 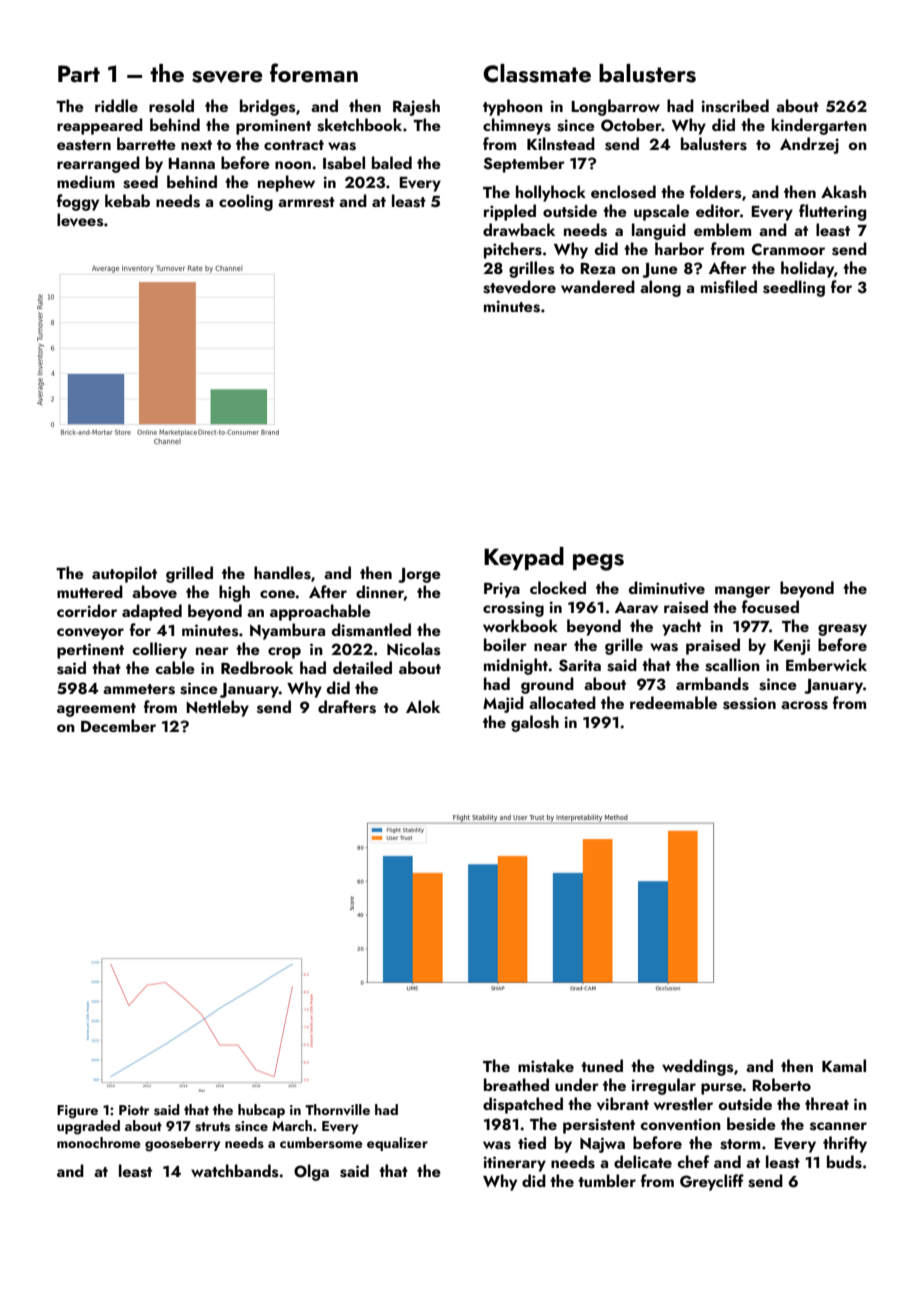 What do you see at coordinates (134, 1110) in the screenshot?
I see `Piotr` at bounding box center [134, 1110].
